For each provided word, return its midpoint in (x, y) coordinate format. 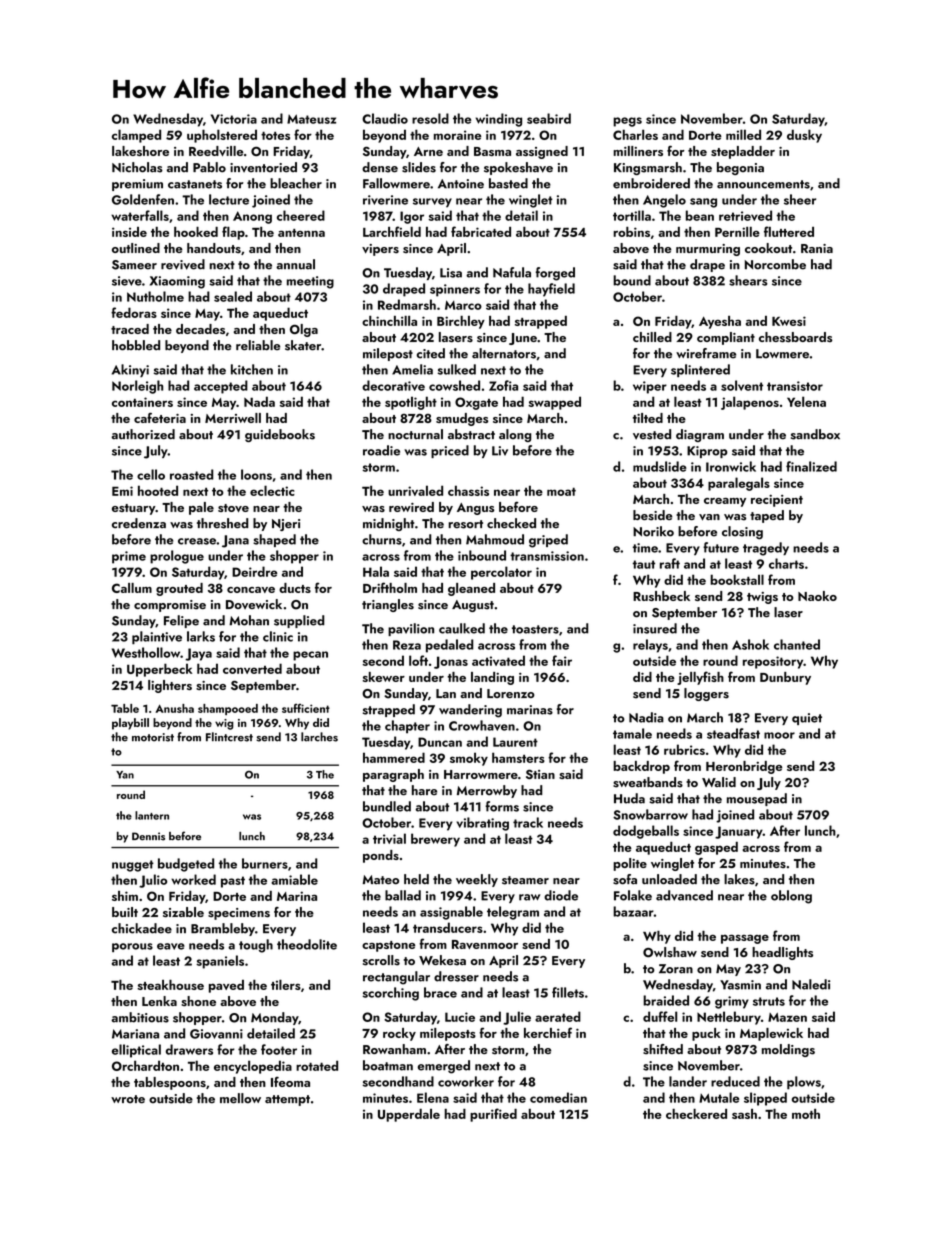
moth (806, 1114)
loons (256, 474)
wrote (128, 1099)
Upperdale (409, 1115)
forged (555, 274)
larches (319, 737)
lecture (229, 199)
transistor (795, 386)
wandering (470, 711)
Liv (500, 451)
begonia (740, 168)
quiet (807, 719)
